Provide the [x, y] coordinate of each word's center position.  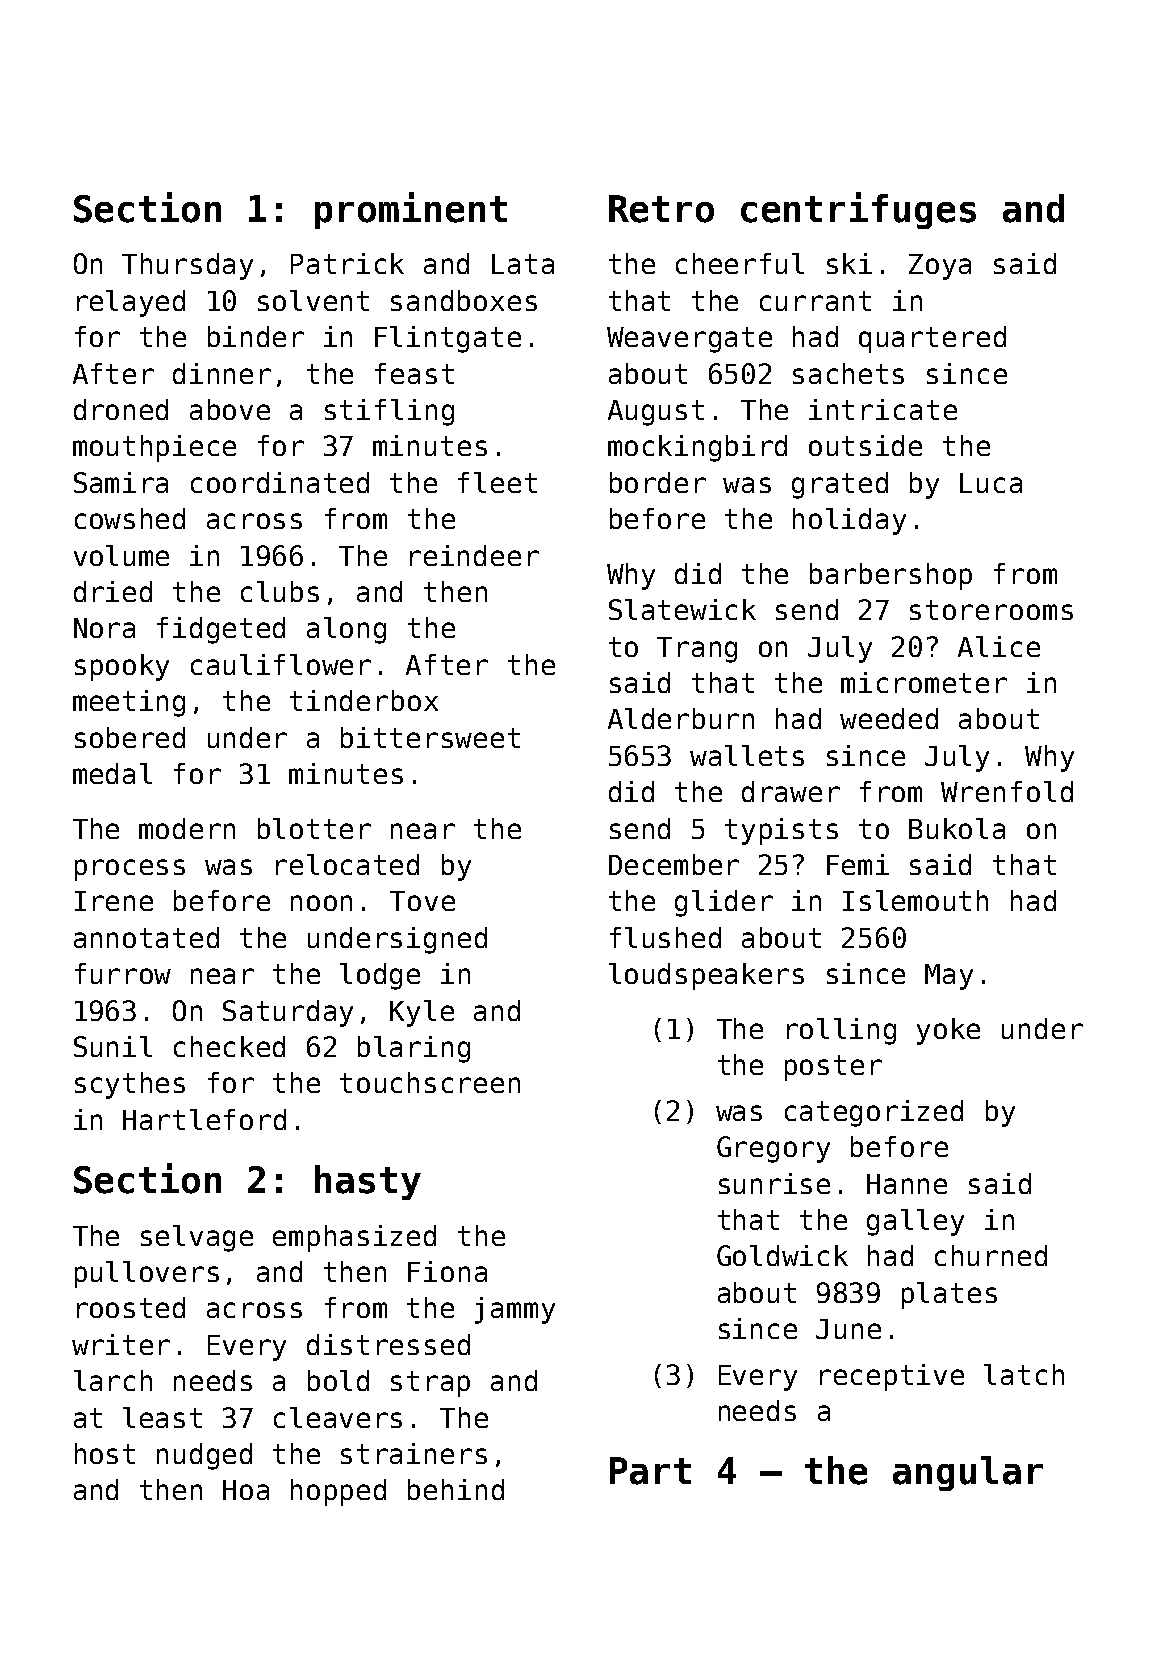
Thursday [187, 266]
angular [968, 1473]
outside [865, 445]
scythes [130, 1085]
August [656, 413]
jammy [515, 1310]
